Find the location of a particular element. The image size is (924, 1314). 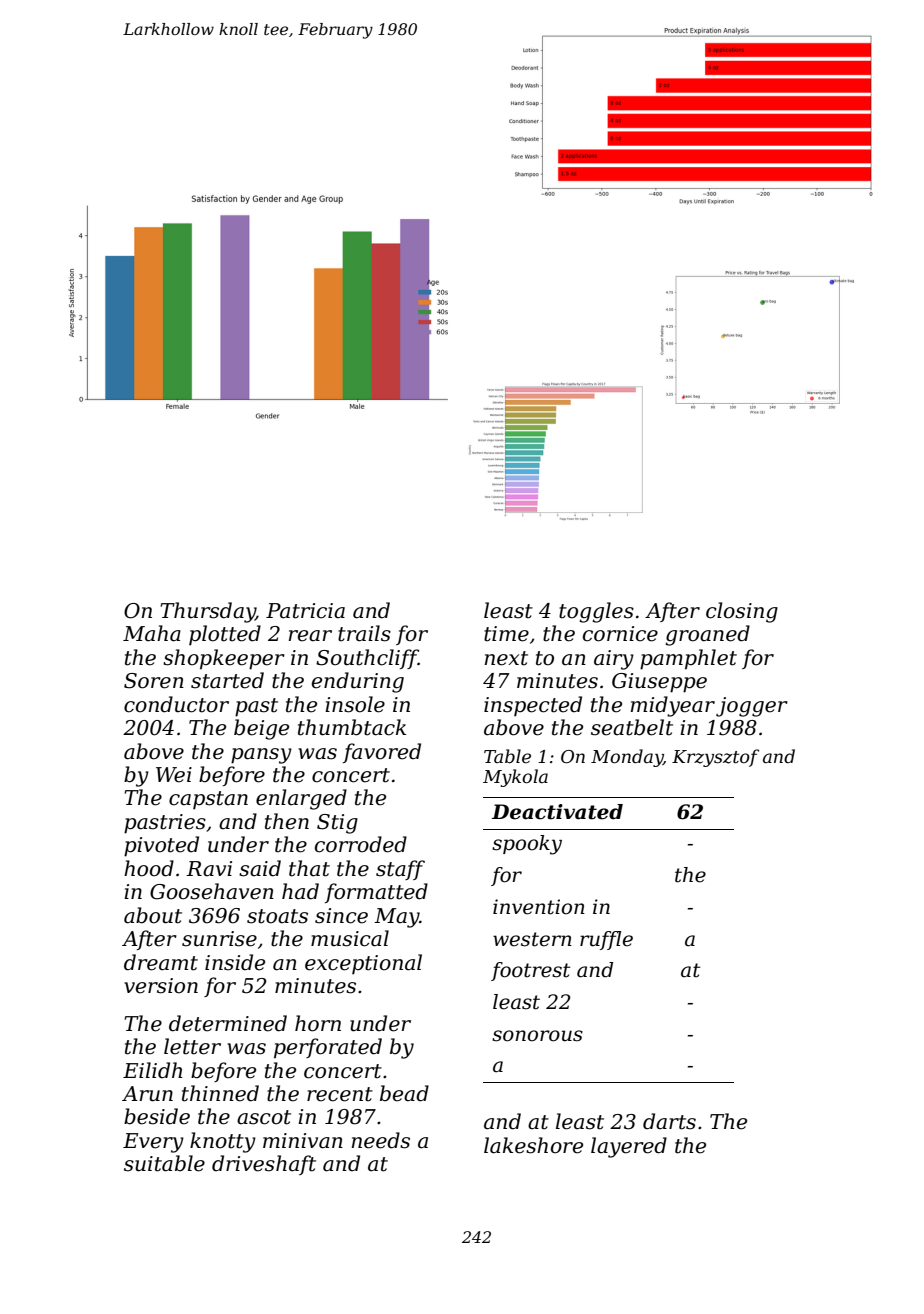

Patricia is located at coordinates (305, 611).
